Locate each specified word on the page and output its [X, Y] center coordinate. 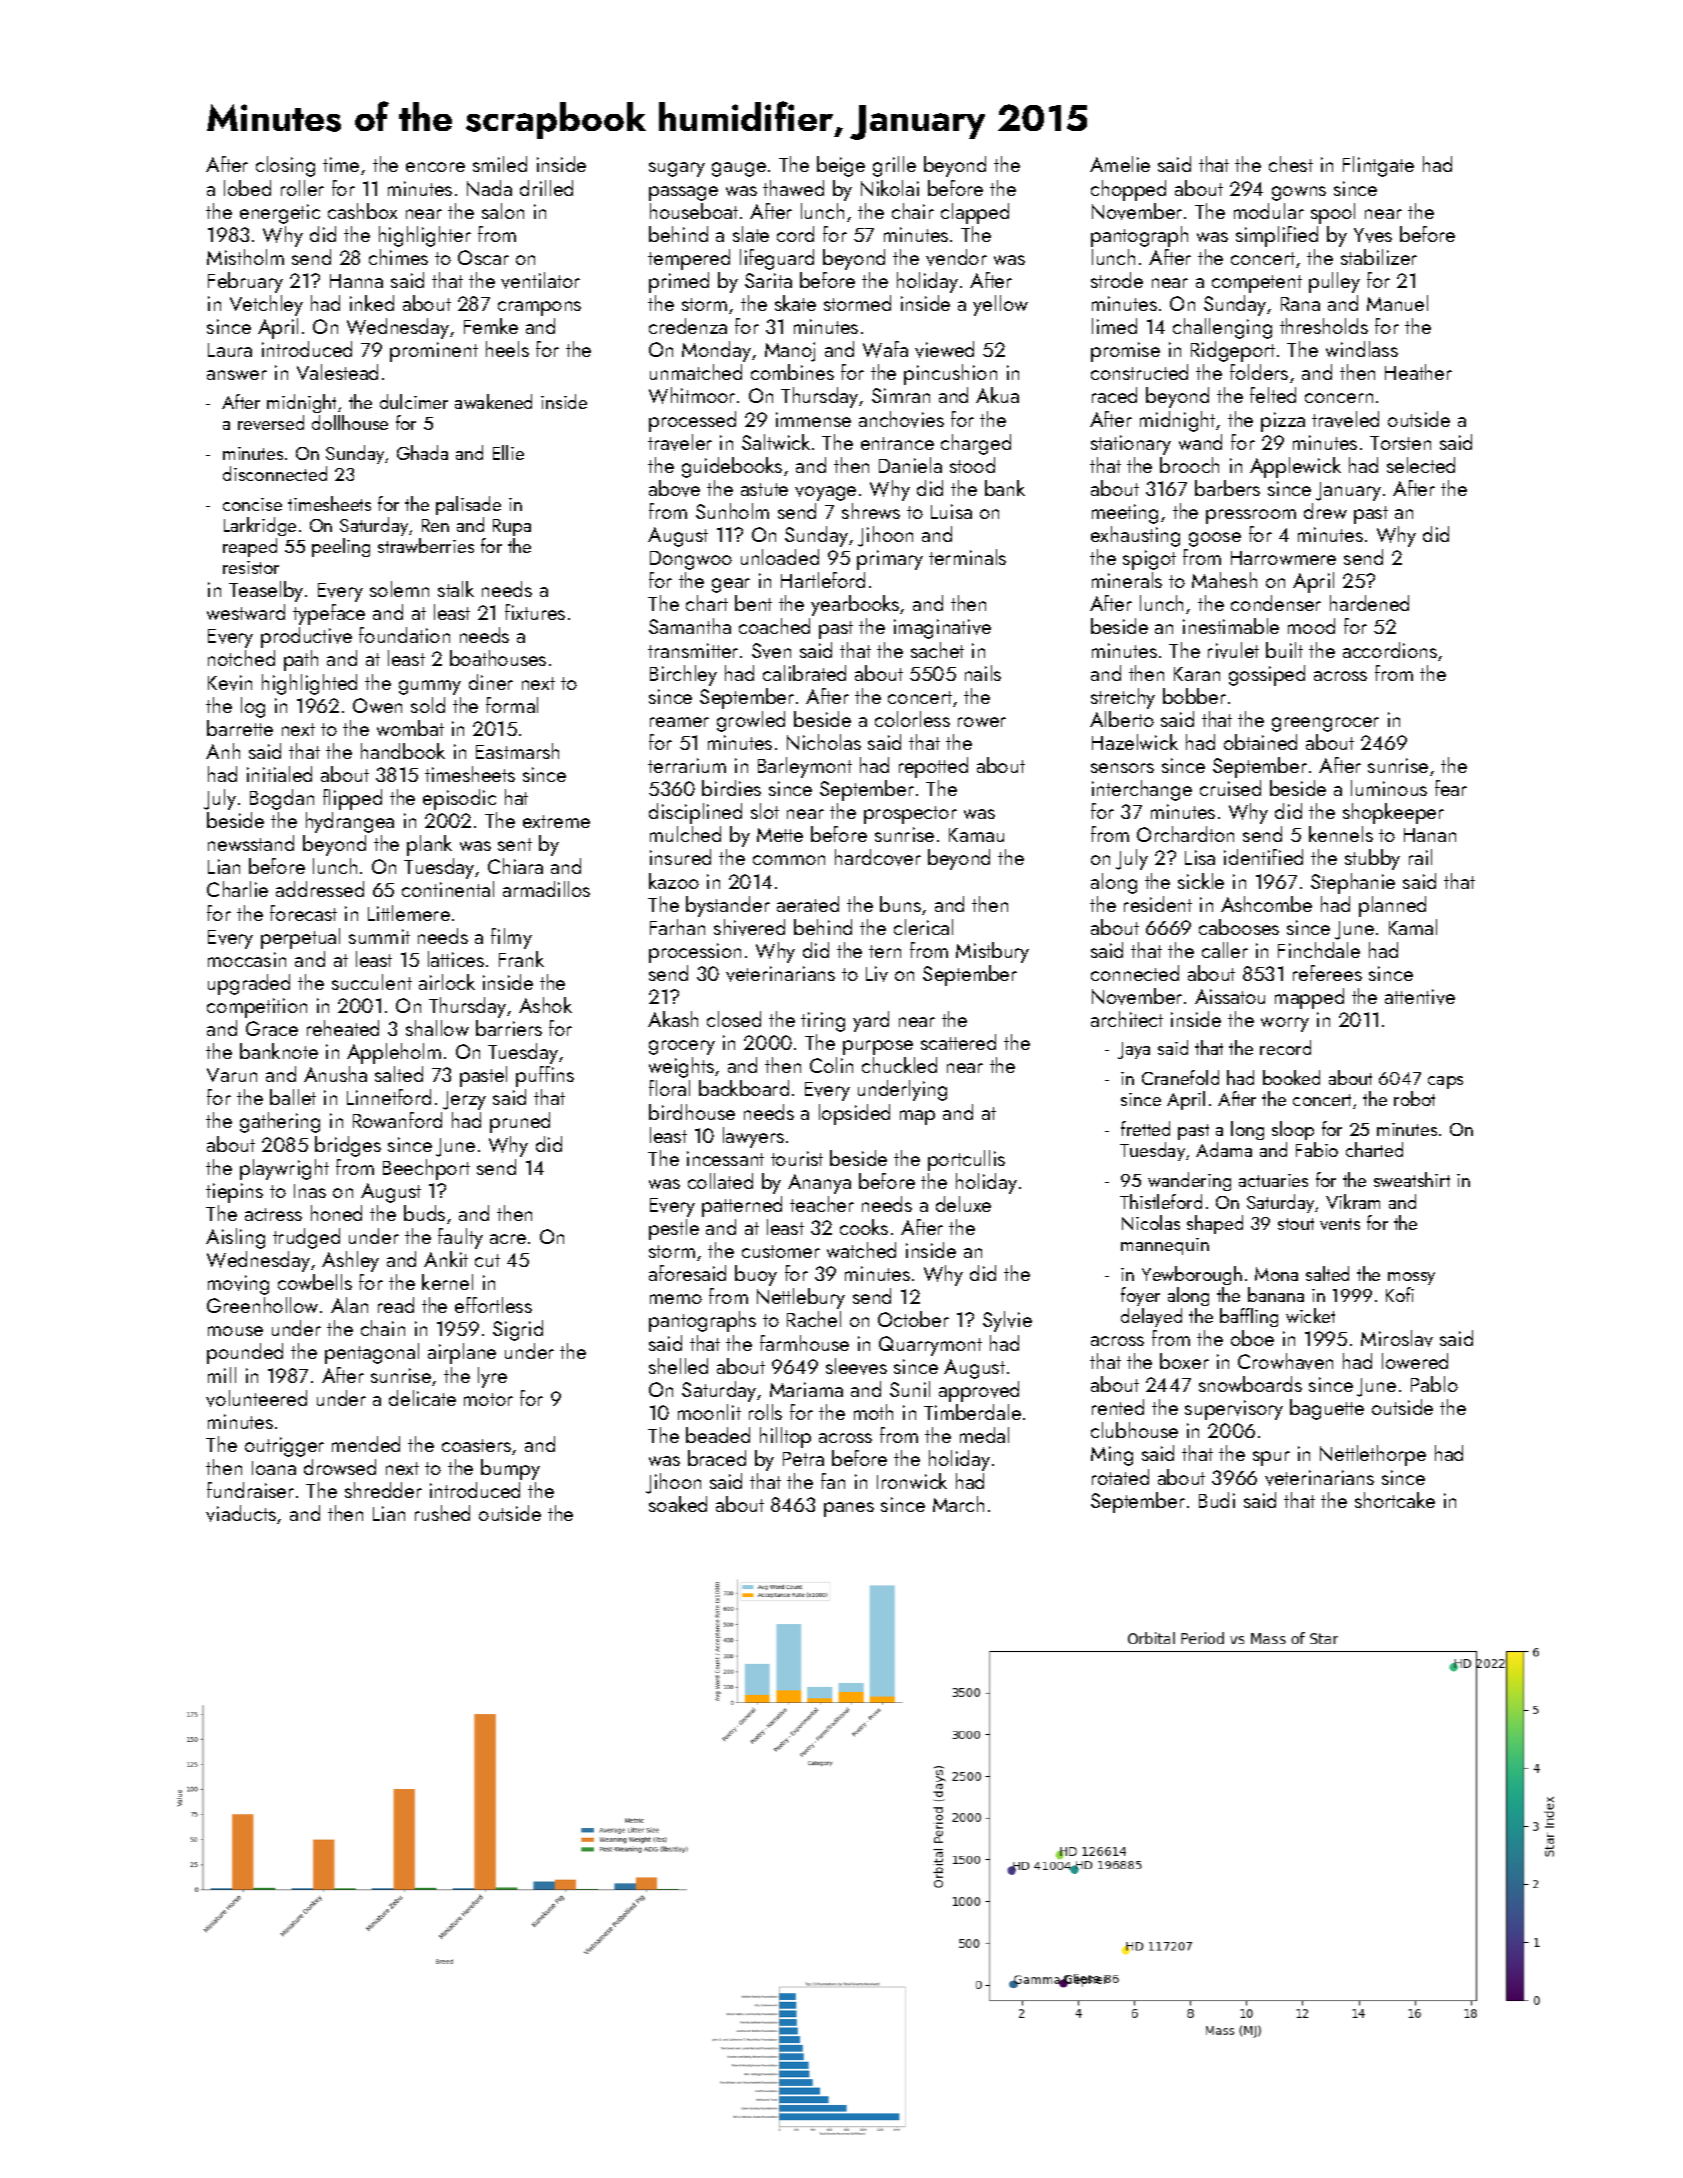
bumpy [510, 1469]
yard [871, 1021]
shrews [871, 511]
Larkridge [260, 526]
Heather [1418, 372]
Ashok [545, 1005]
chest [1291, 164]
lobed [247, 188]
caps [1445, 1082]
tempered [689, 259]
